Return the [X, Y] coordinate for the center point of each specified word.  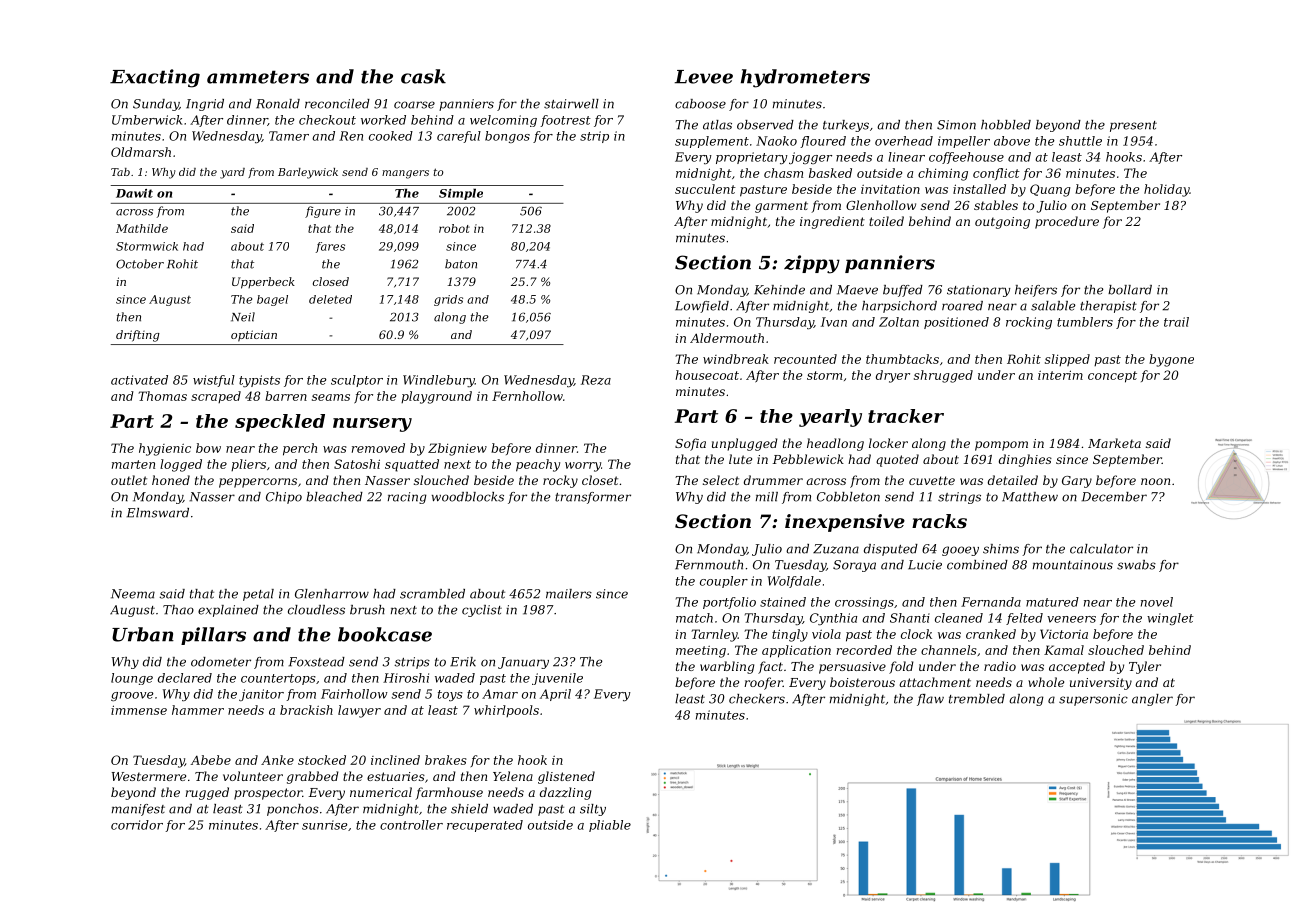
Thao [178, 610]
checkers [757, 699]
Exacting [155, 78]
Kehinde [779, 290]
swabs [1136, 565]
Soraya [854, 566]
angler [1152, 700]
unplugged [745, 444]
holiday [1166, 190]
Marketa [1114, 443]
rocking [1029, 323]
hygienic [165, 449]
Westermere [149, 776]
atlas [717, 125]
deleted [330, 299]
